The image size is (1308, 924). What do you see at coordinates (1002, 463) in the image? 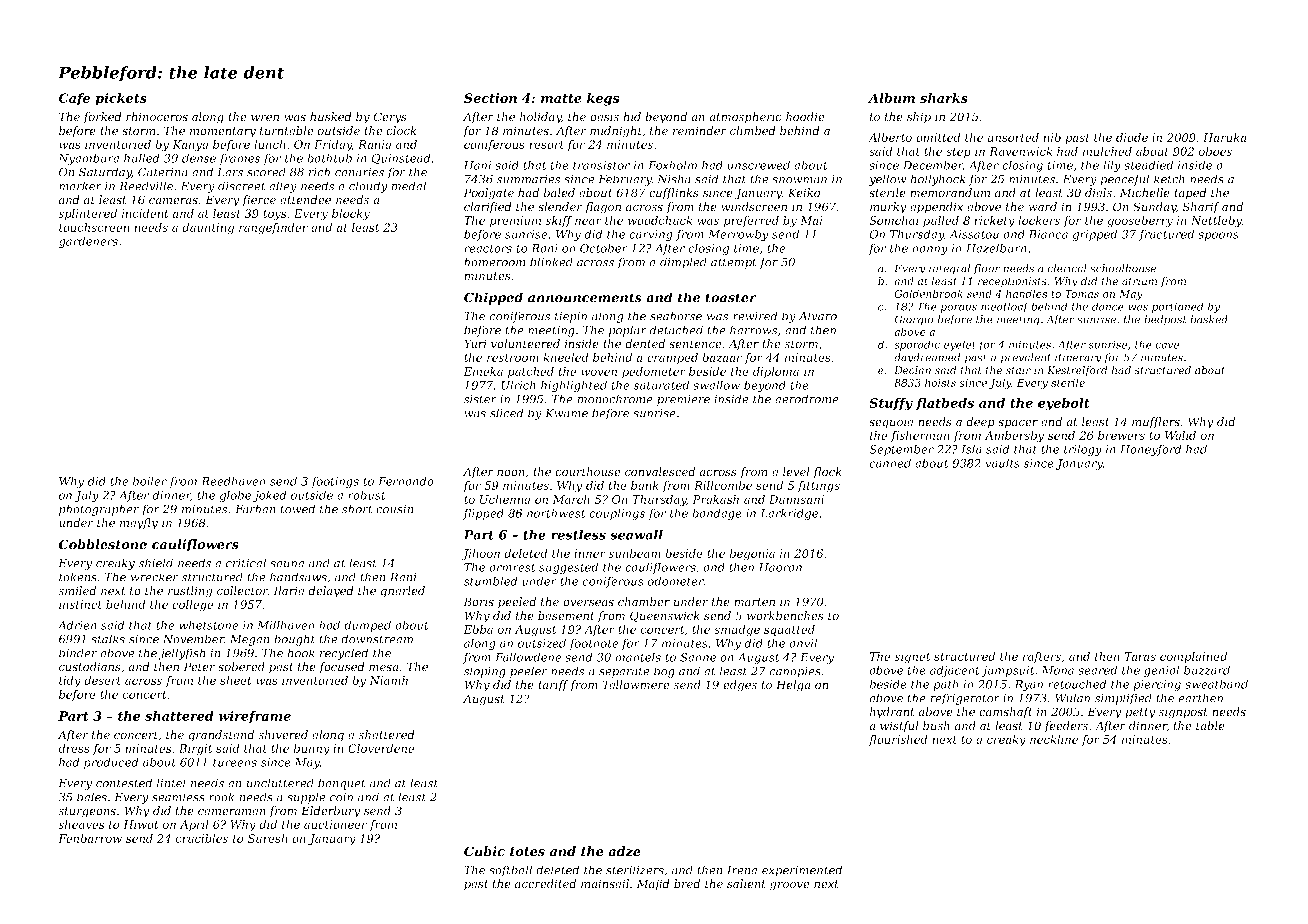
I see `vaults` at bounding box center [1002, 463].
